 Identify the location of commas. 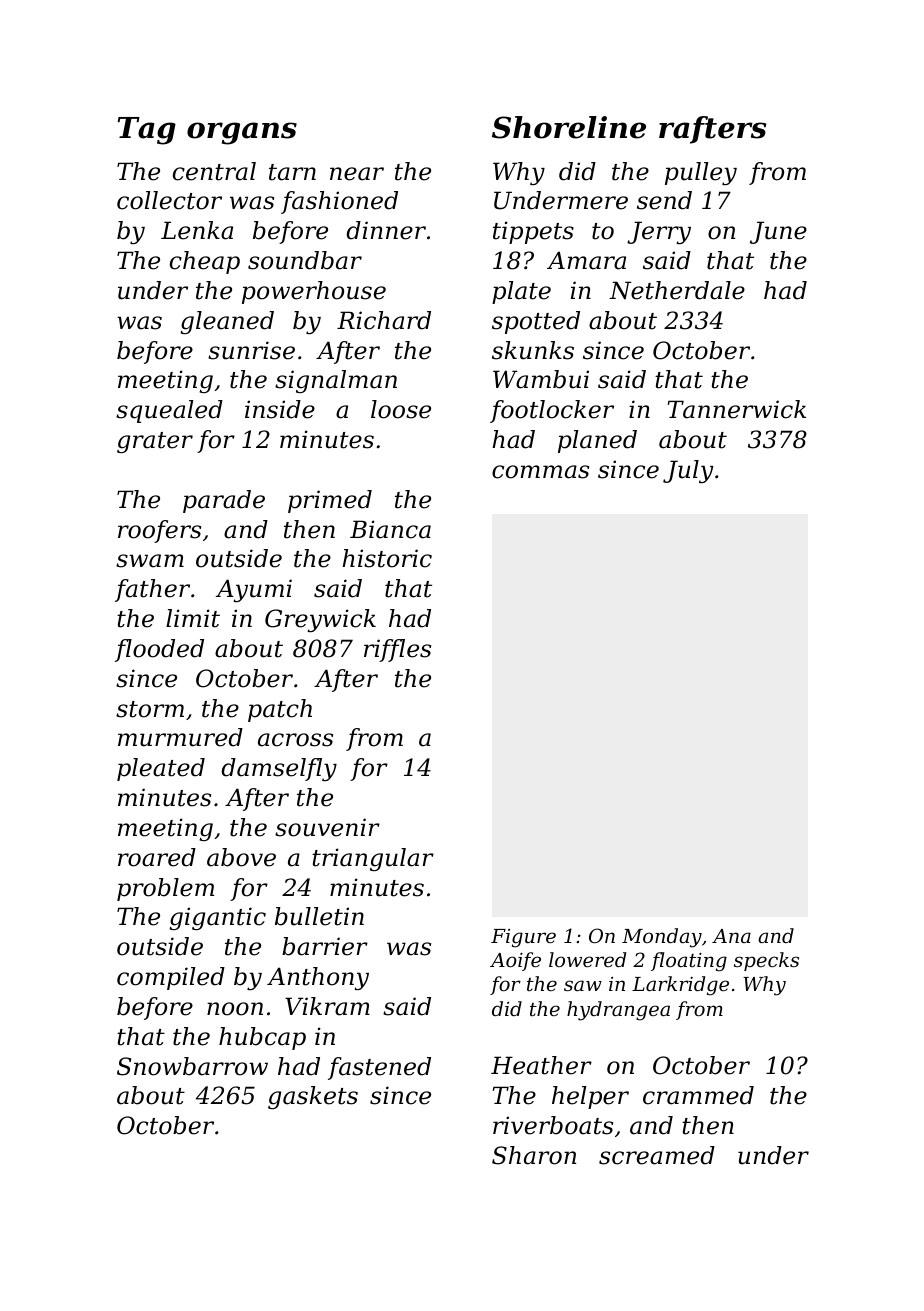
(540, 472).
